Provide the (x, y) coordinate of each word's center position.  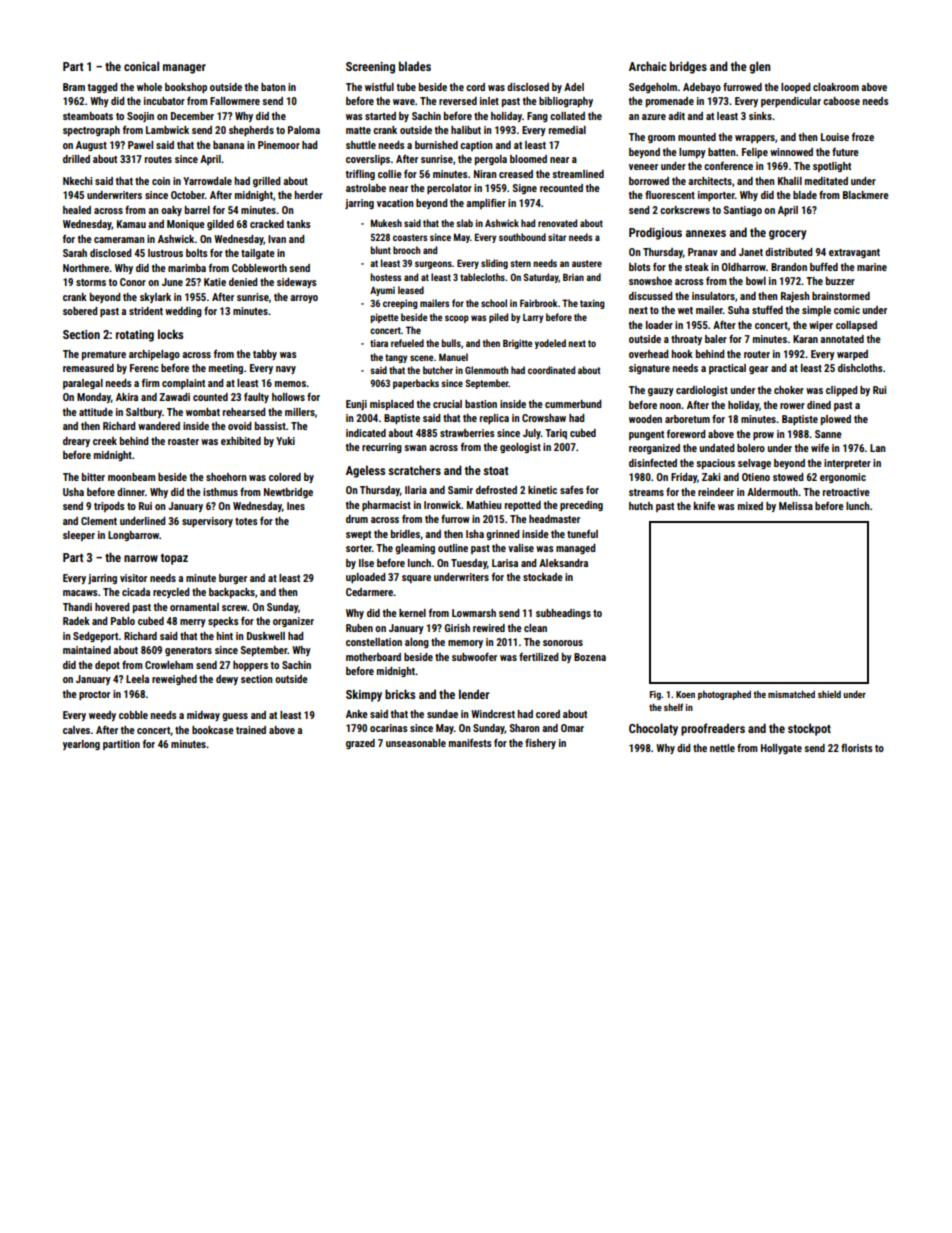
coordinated (551, 370)
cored (548, 714)
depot (107, 666)
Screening (370, 68)
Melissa (796, 506)
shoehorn (226, 477)
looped (796, 88)
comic (847, 310)
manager (184, 69)
